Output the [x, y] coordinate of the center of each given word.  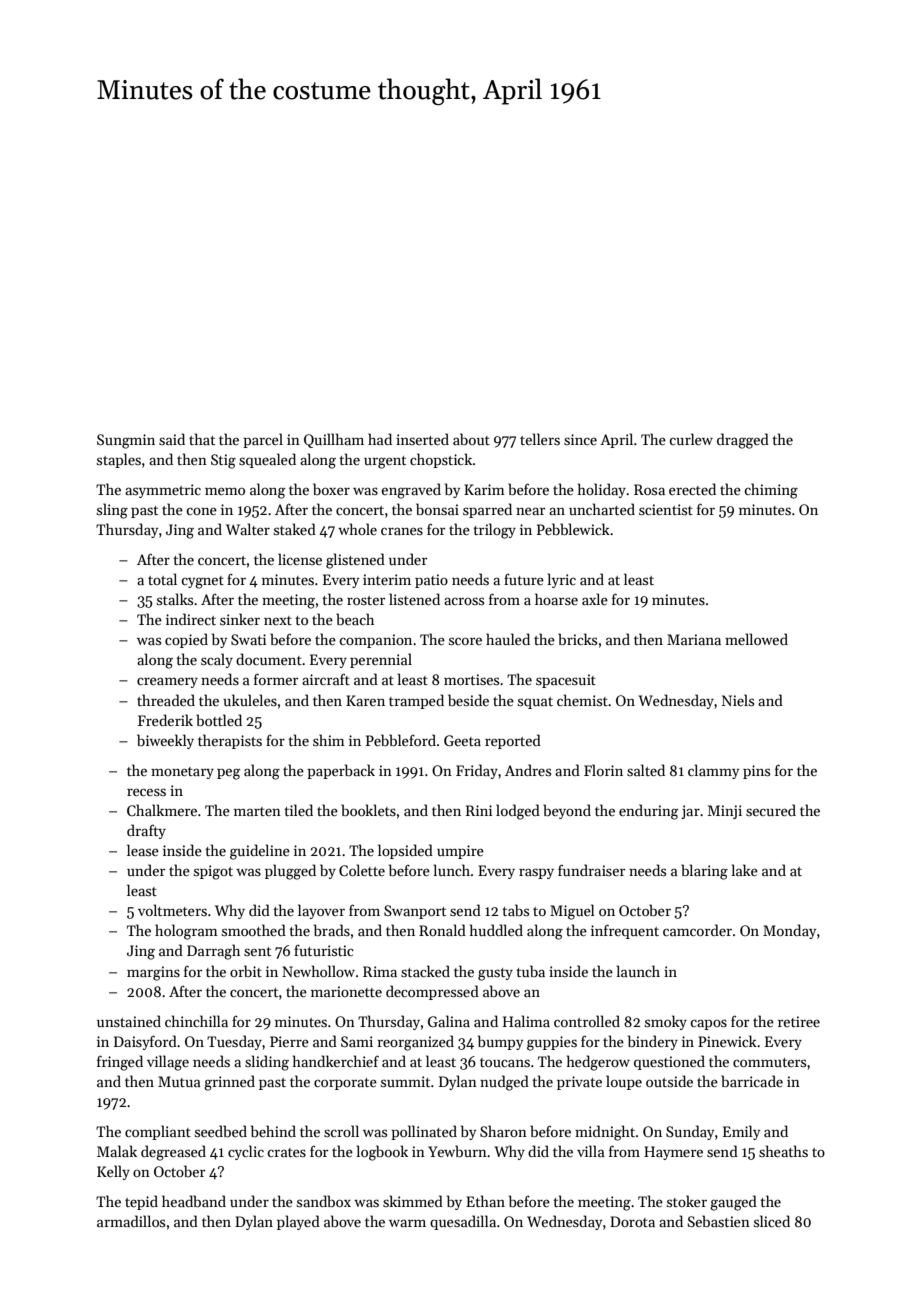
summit [405, 1081]
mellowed [756, 639]
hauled [508, 639]
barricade [752, 1081]
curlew [691, 439]
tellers [540, 439]
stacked [425, 971]
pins [756, 772]
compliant [158, 1132]
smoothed [254, 930]
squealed [267, 460]
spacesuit [566, 681]
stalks [175, 599]
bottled [219, 720]
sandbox [324, 1201]
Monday [789, 931]
